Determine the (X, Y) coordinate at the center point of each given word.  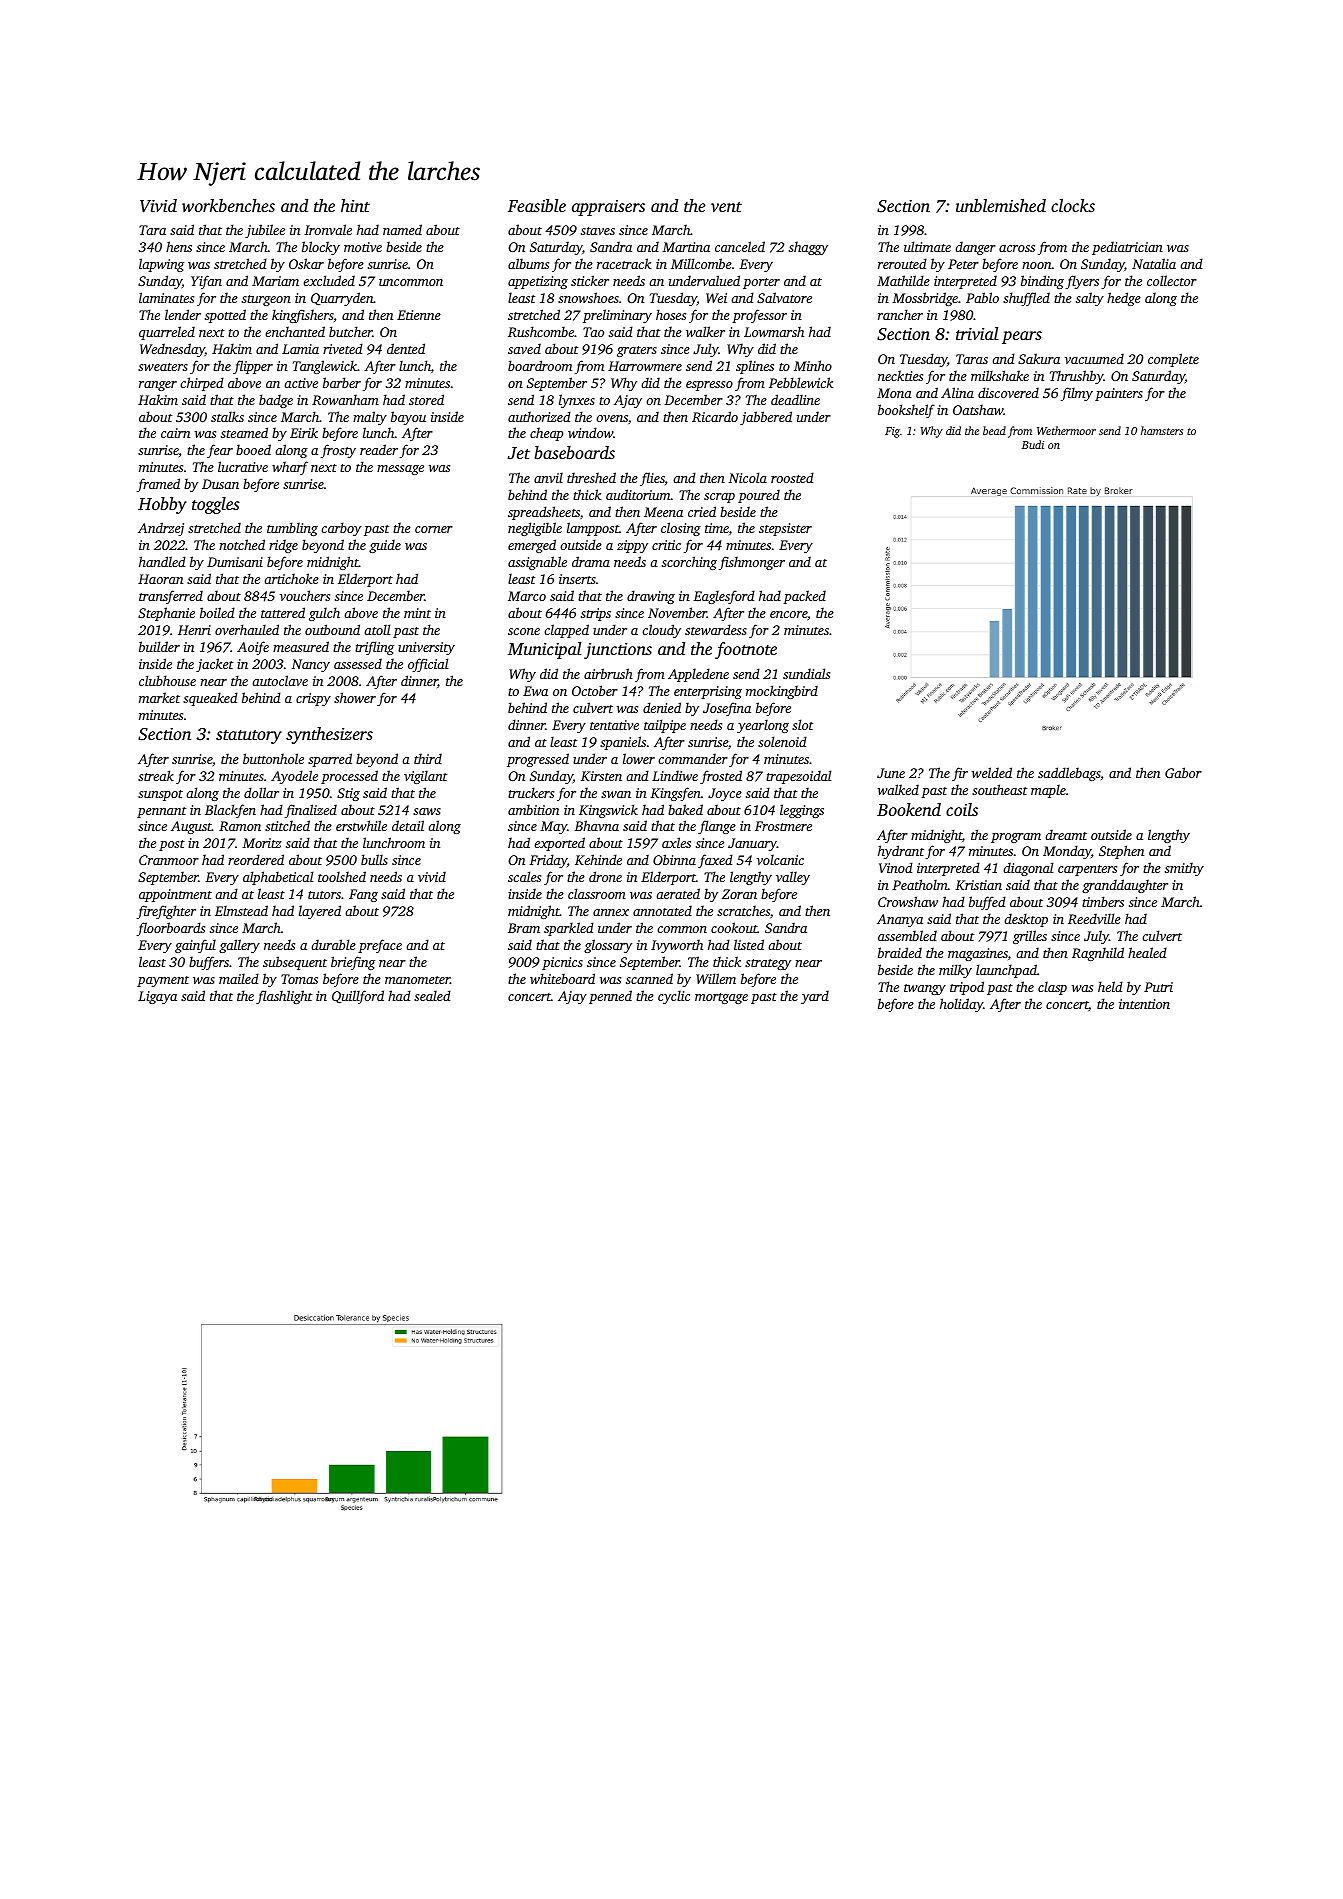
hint (355, 205)
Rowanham (345, 399)
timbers (1103, 901)
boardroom (540, 365)
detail (408, 825)
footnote (746, 650)
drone (605, 876)
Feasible (537, 205)
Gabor (1183, 772)
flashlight (284, 997)
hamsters (1162, 430)
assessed (358, 663)
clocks (1073, 205)
